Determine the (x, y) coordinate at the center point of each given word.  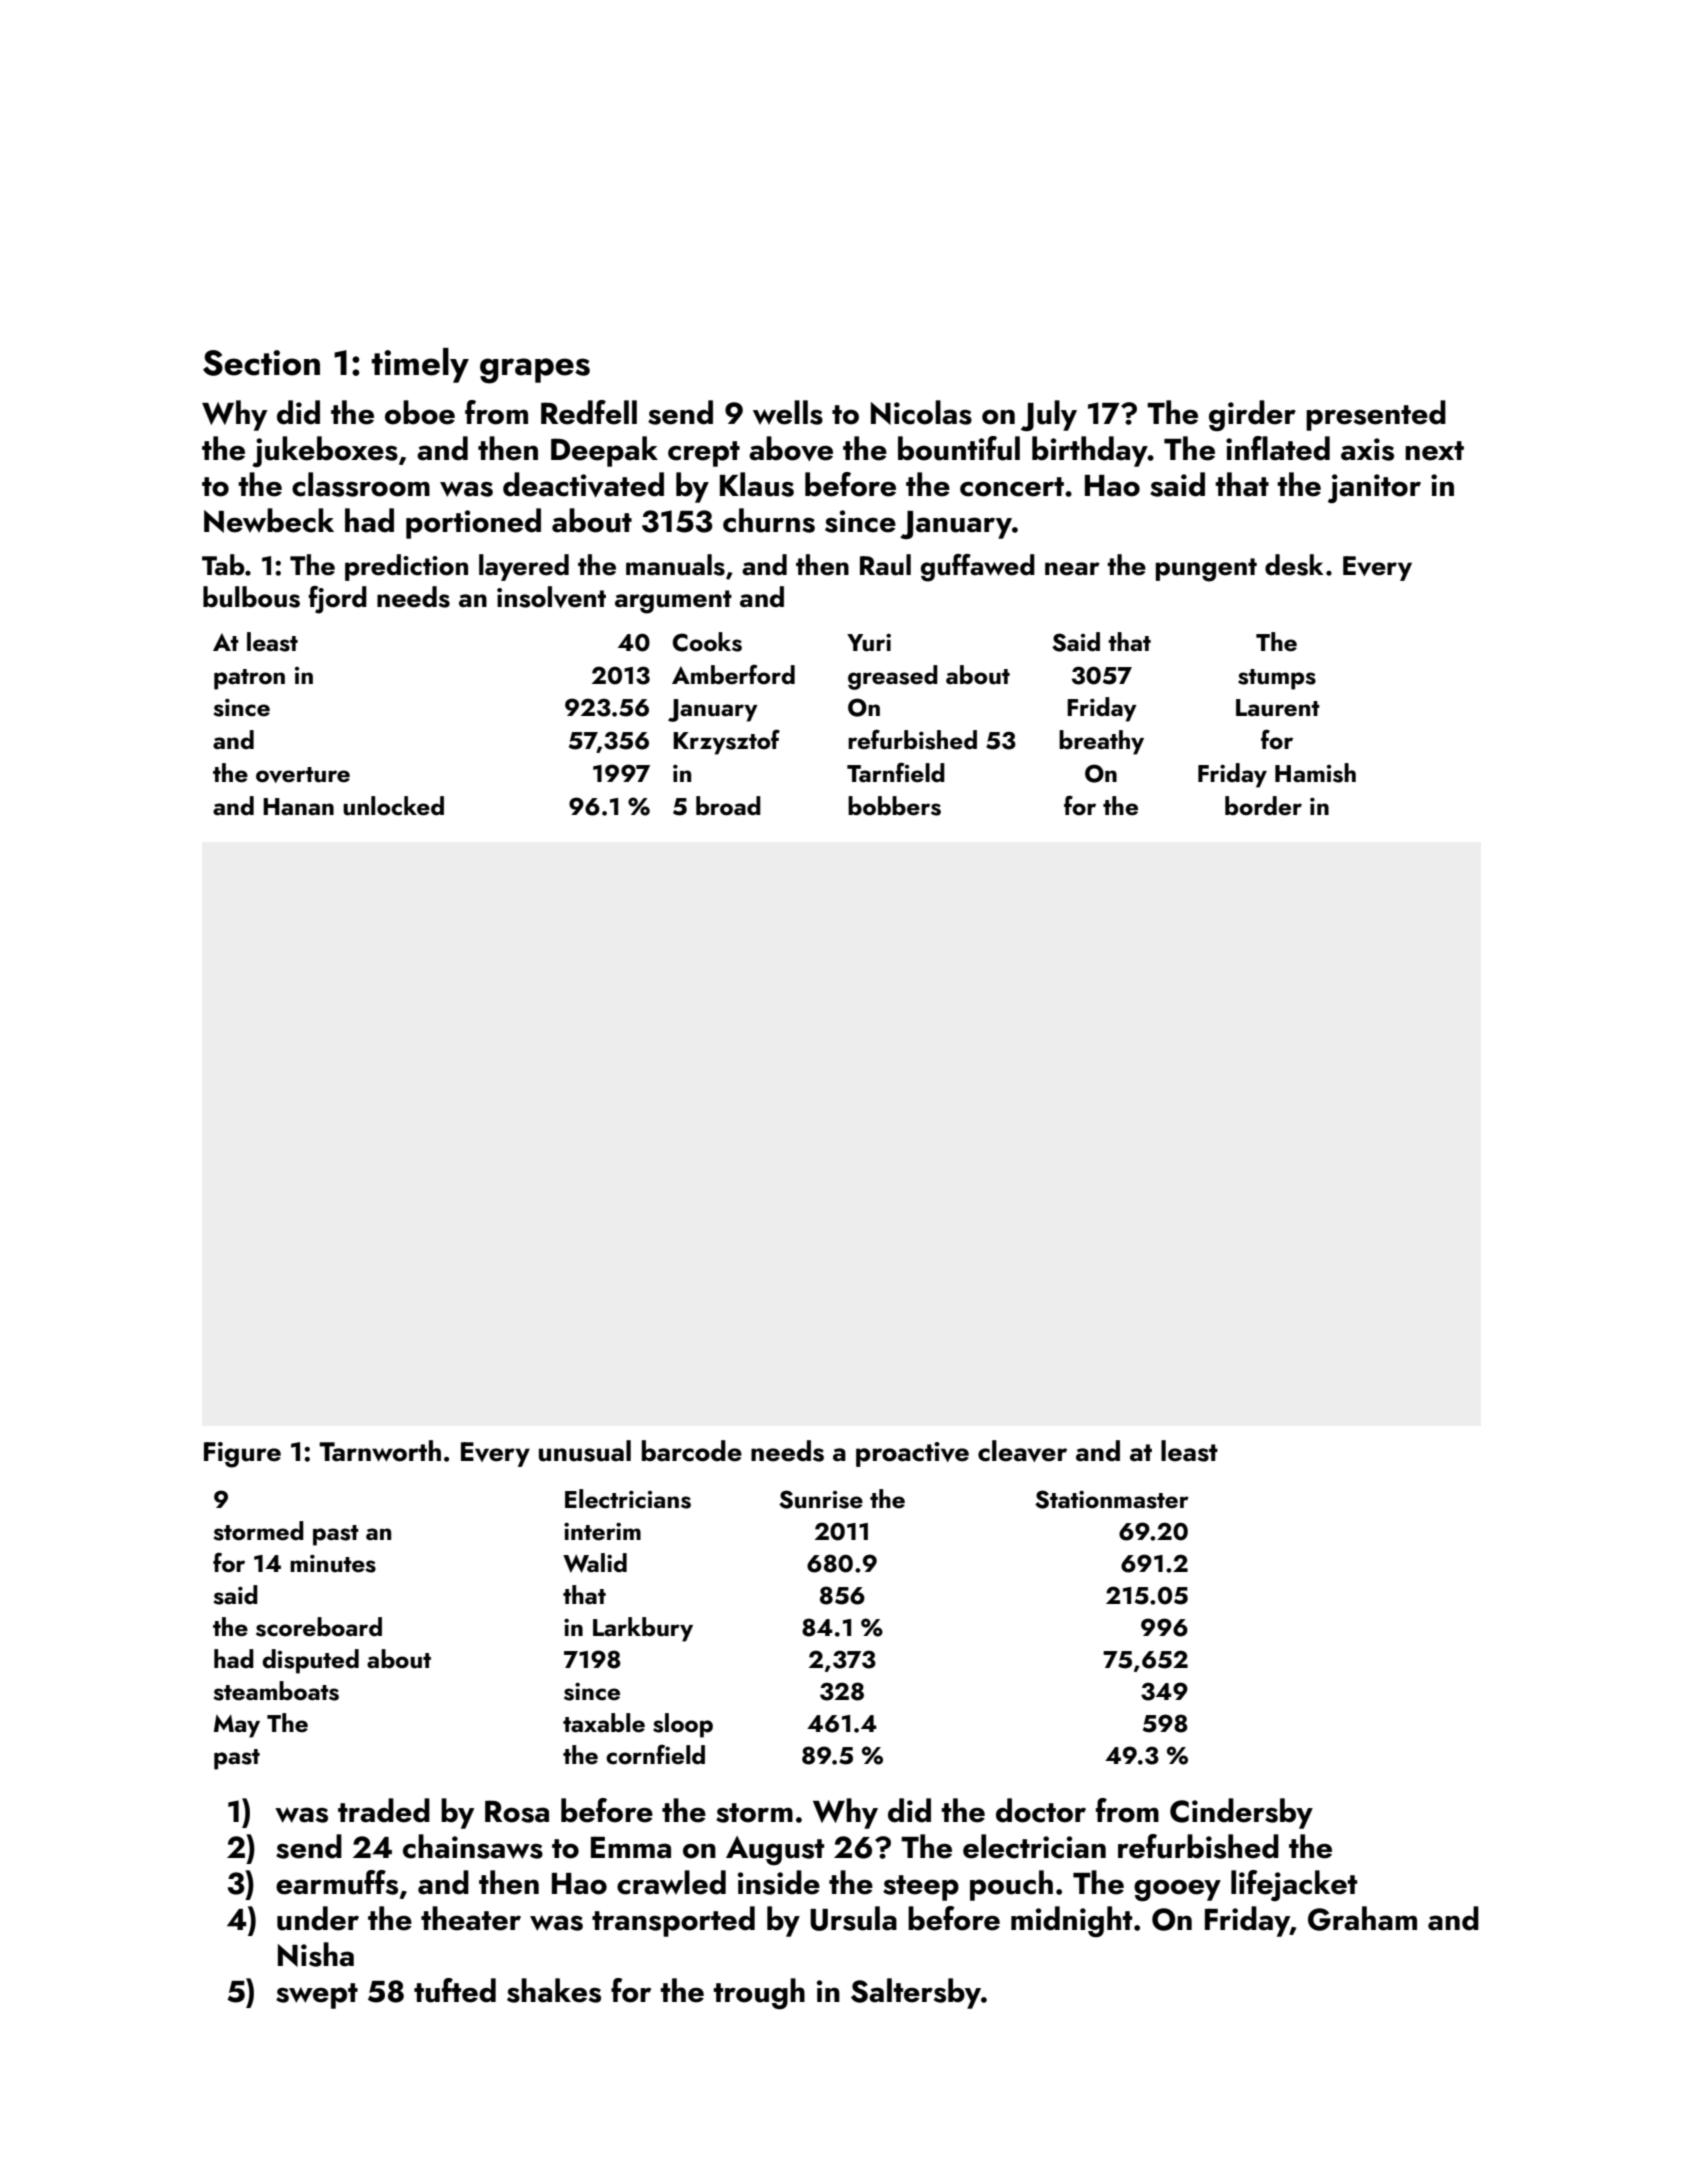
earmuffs (337, 1882)
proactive (912, 1454)
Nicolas (921, 412)
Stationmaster (1112, 1499)
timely (420, 365)
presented (1376, 415)
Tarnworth (380, 1451)
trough (759, 1993)
